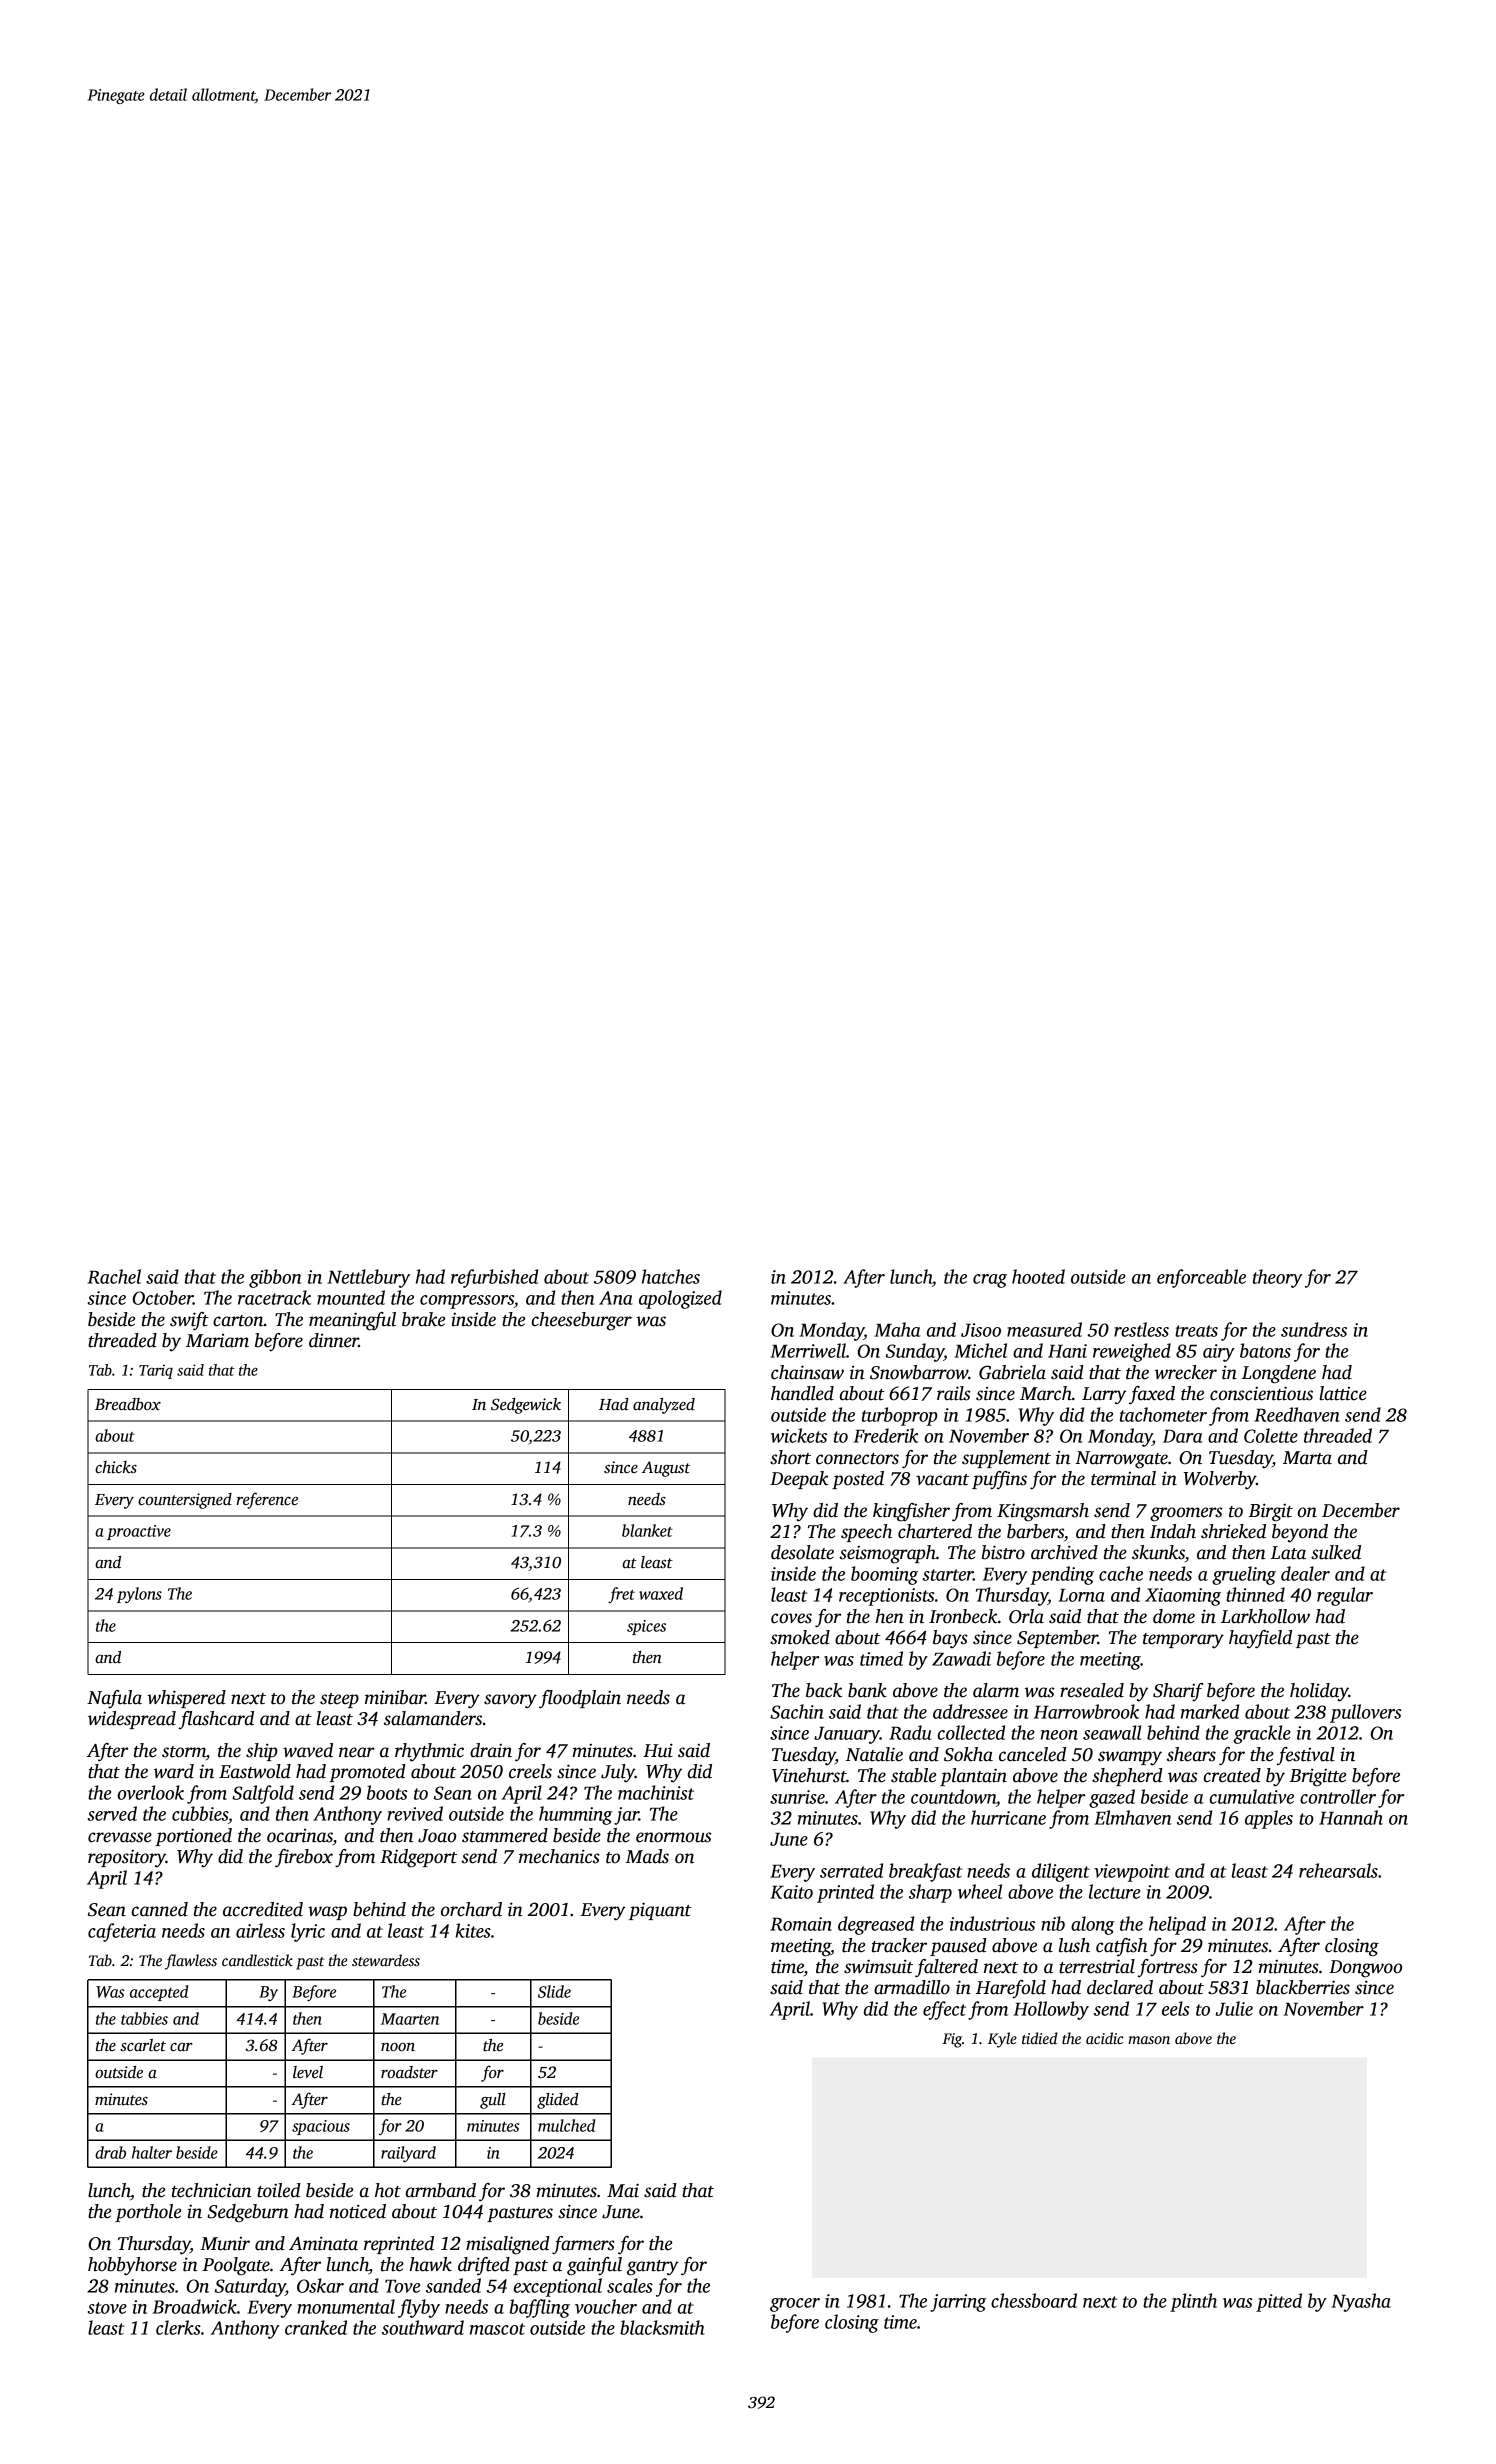 The image size is (1496, 2464). Describe the element at coordinates (236, 2266) in the screenshot. I see `Poolgate` at that location.
